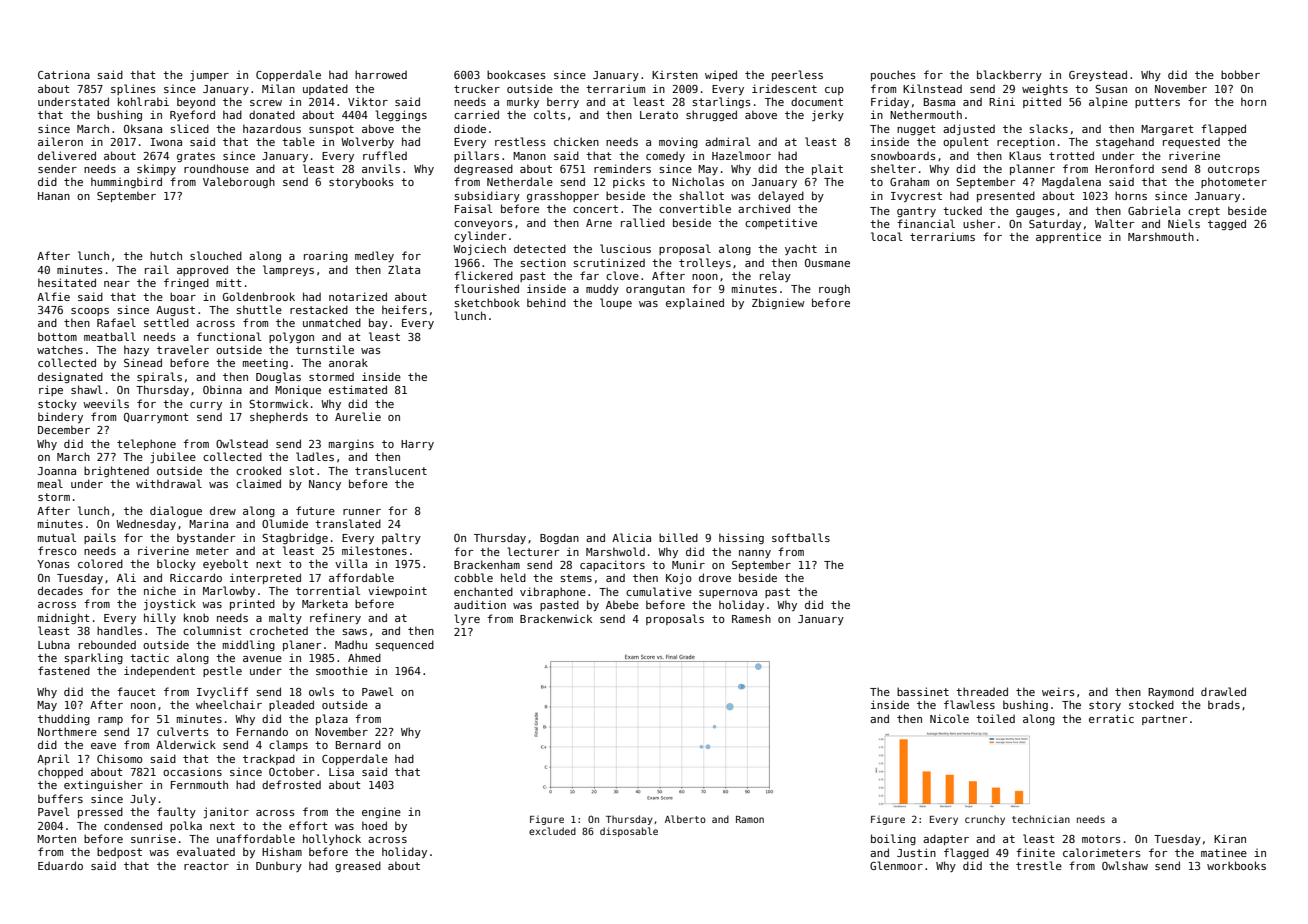 The width and height of the document is (1308, 924). Describe the element at coordinates (751, 618) in the document. I see `Ramesh` at that location.
